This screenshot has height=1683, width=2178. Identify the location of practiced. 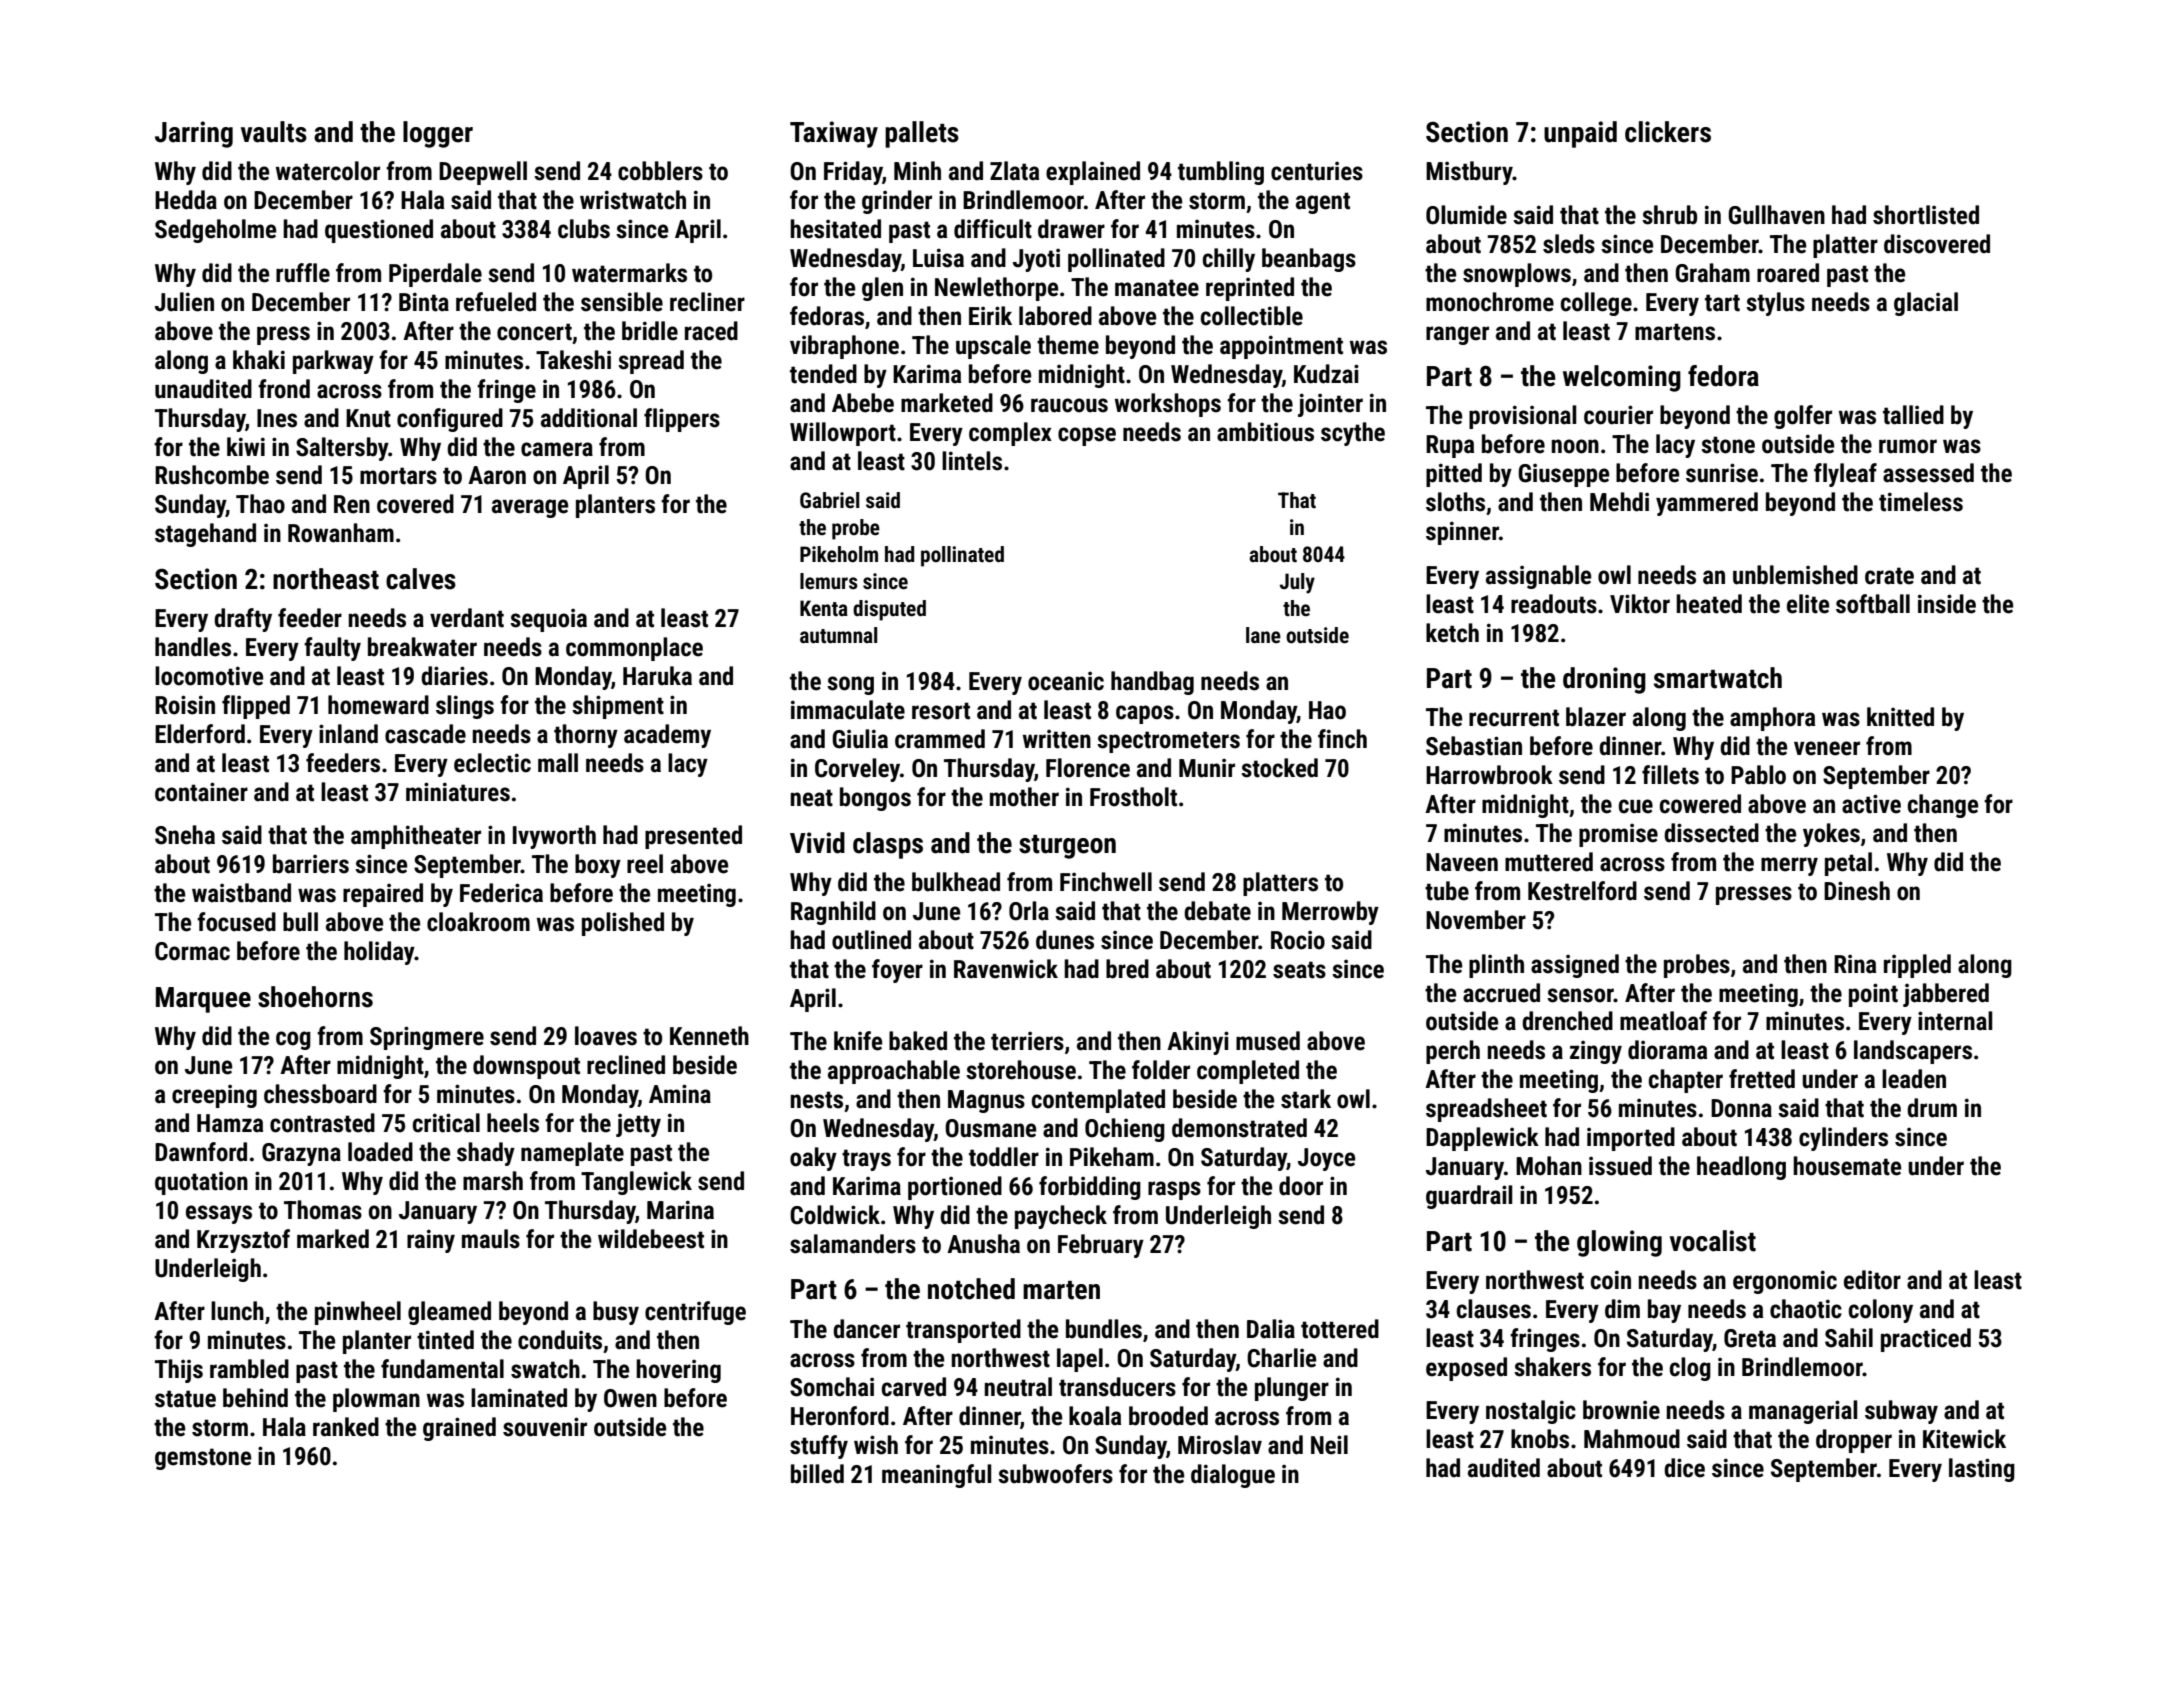
(1926, 1340).
